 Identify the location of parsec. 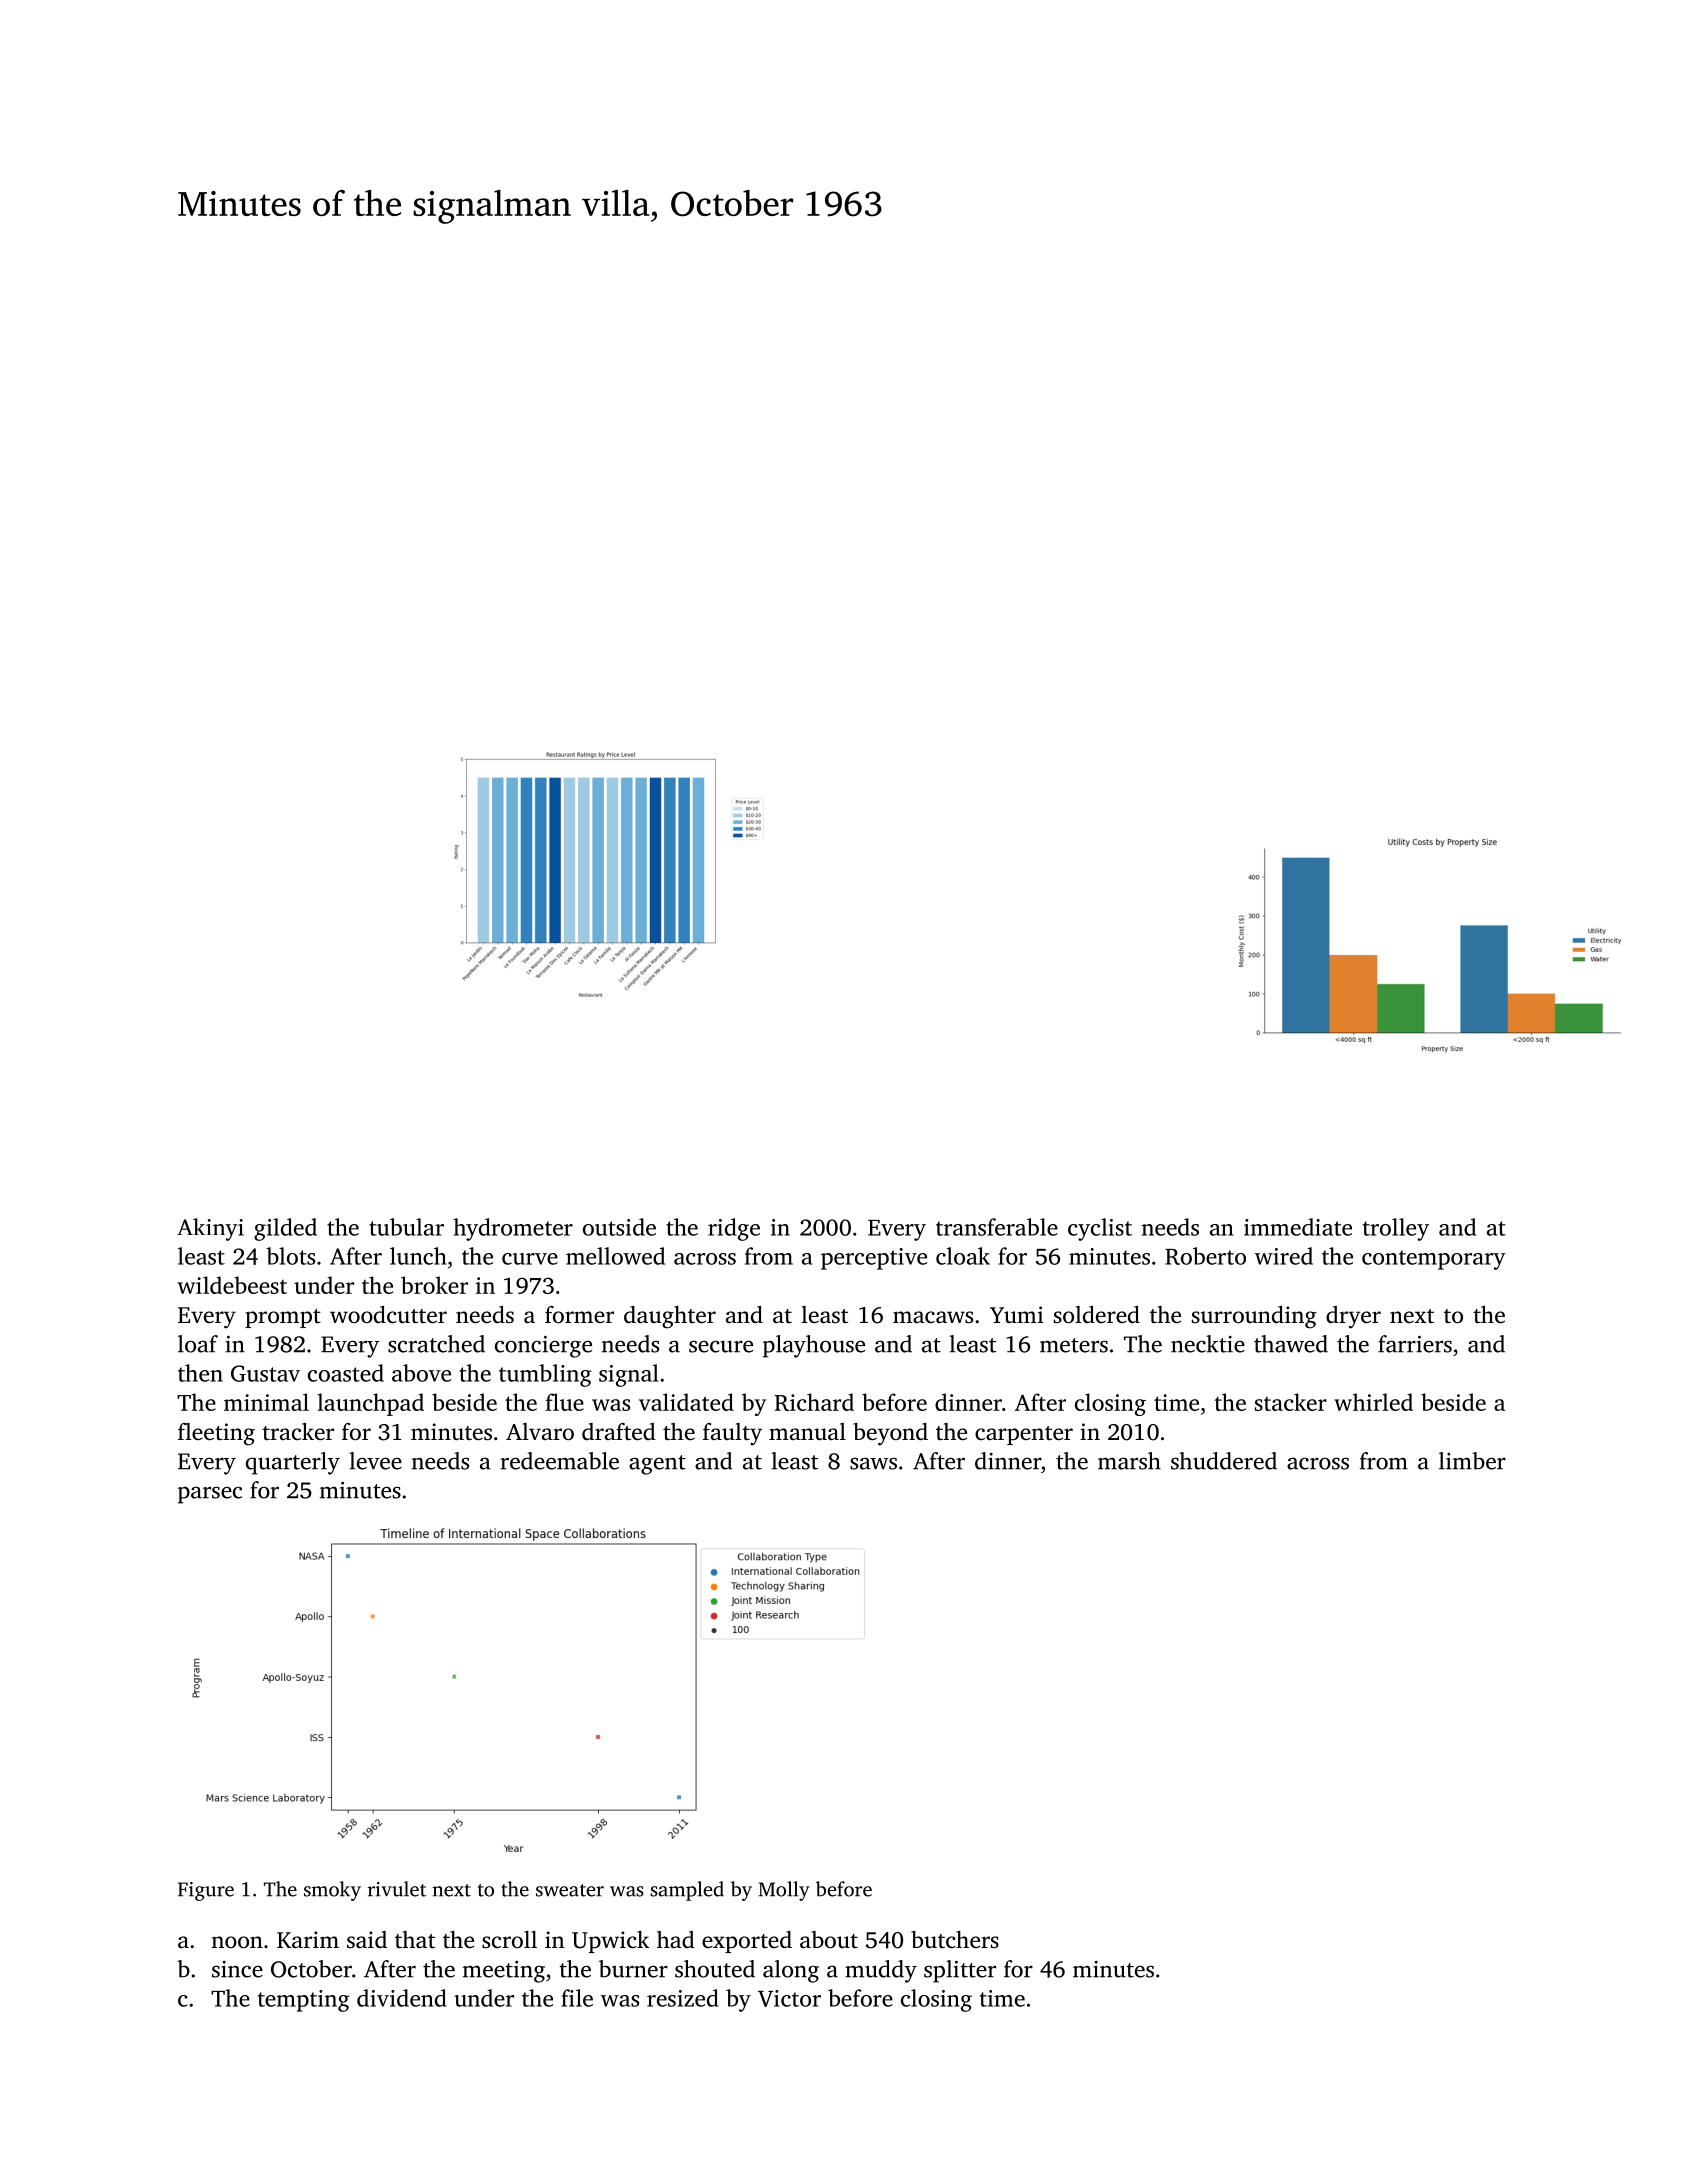
(210, 1495).
